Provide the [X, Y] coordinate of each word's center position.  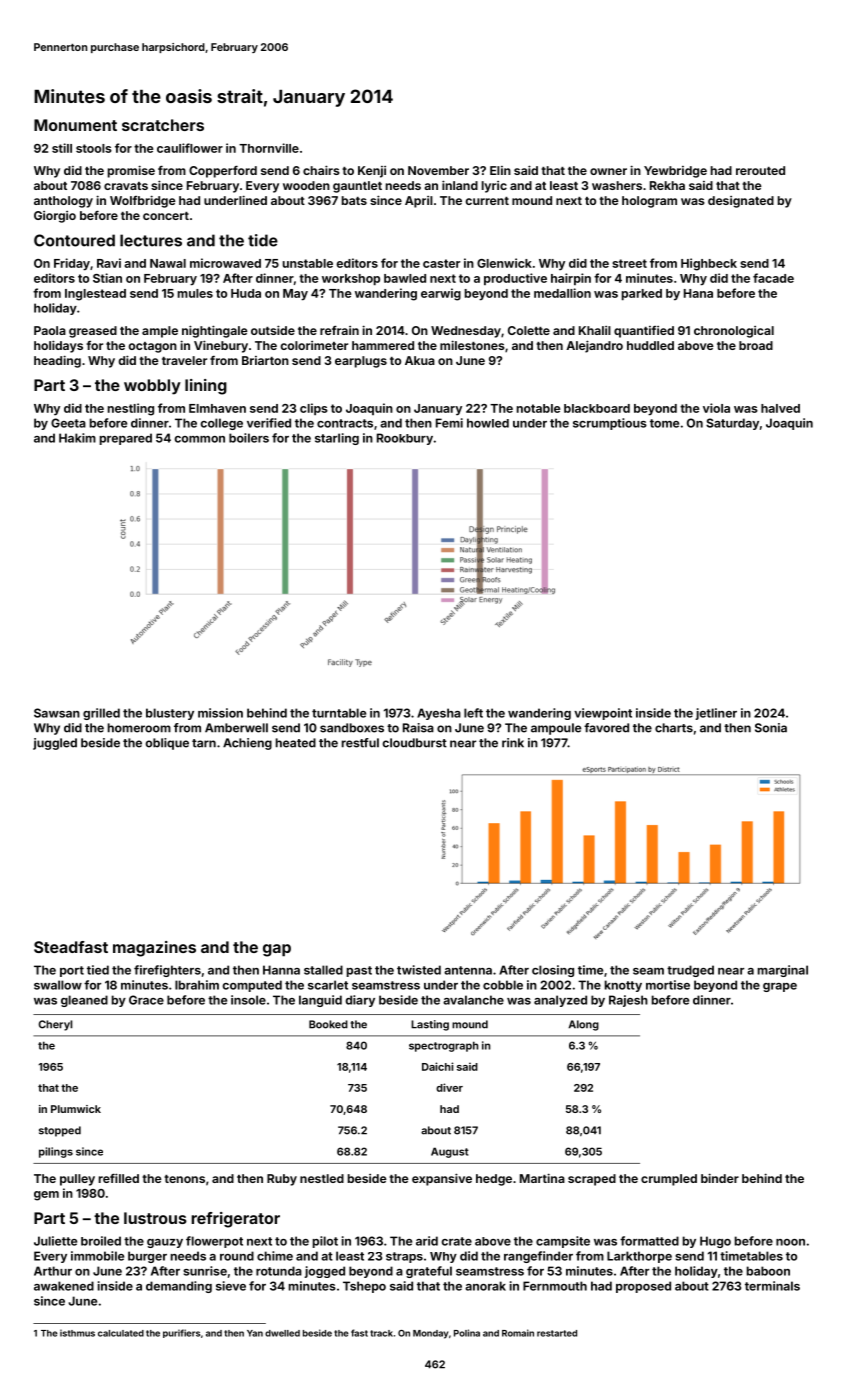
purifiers [181, 1333]
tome [664, 423]
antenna [468, 970]
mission [220, 713]
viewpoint [603, 714]
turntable [339, 713]
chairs [321, 170]
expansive [442, 1179]
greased [93, 332]
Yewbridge [675, 172]
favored [606, 728]
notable [538, 408]
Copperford [223, 172]
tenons [184, 1179]
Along [584, 1025]
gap [277, 950]
